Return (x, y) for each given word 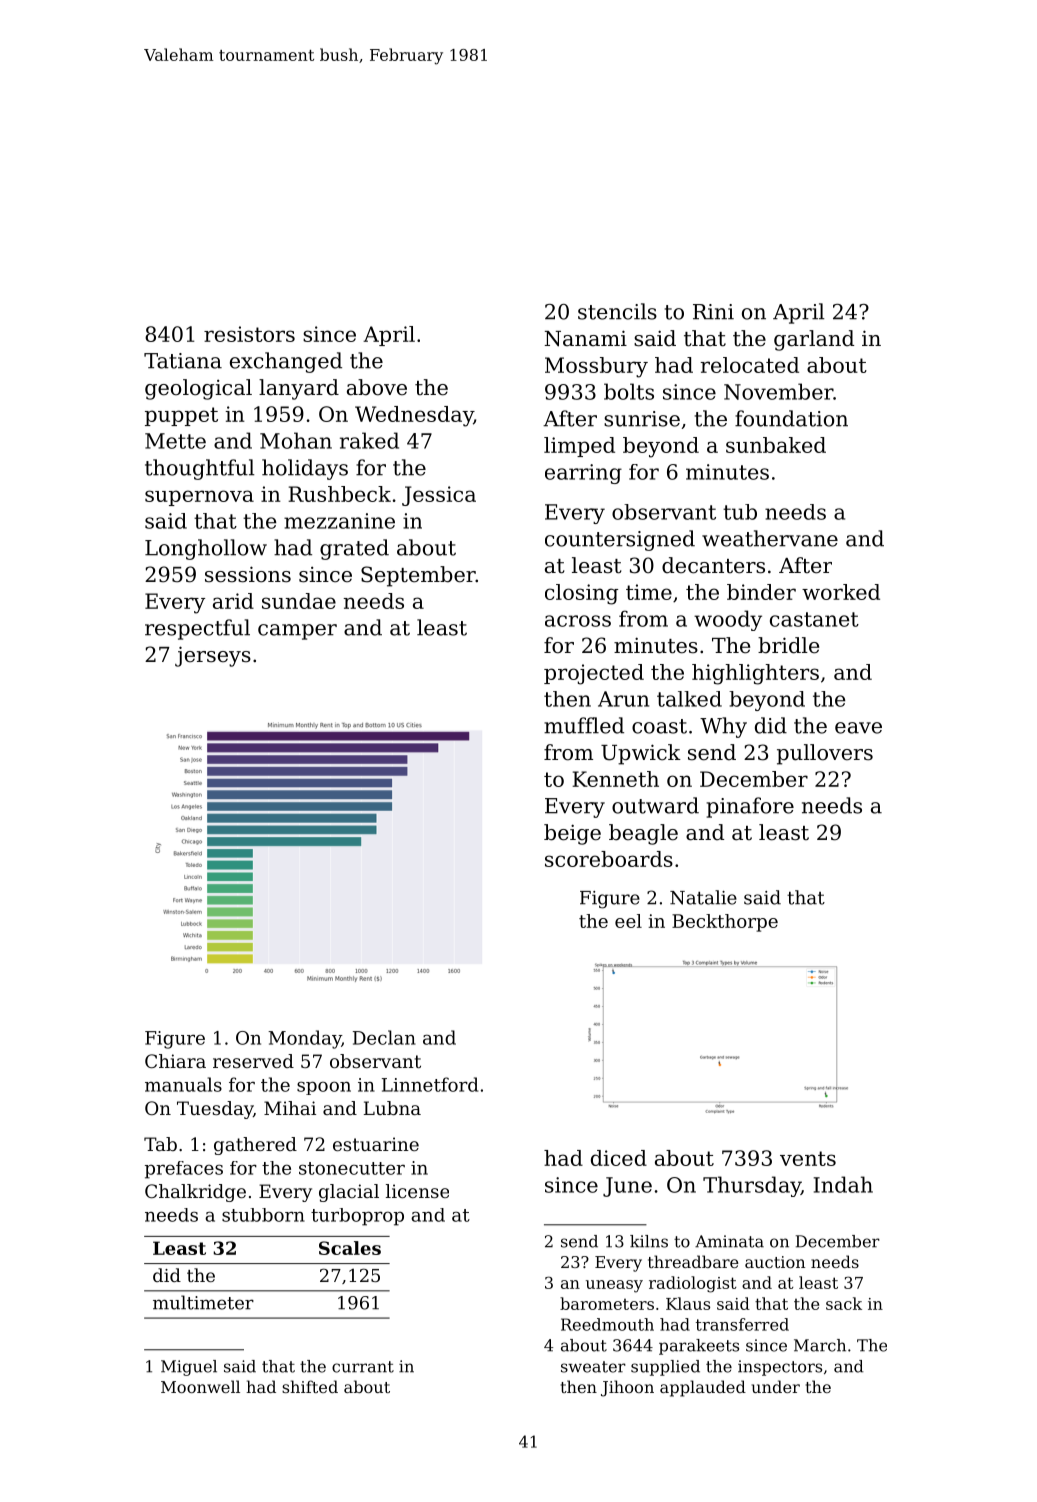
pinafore (750, 807)
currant (363, 1367)
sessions (248, 574)
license (417, 1191)
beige (572, 834)
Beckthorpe (725, 923)
